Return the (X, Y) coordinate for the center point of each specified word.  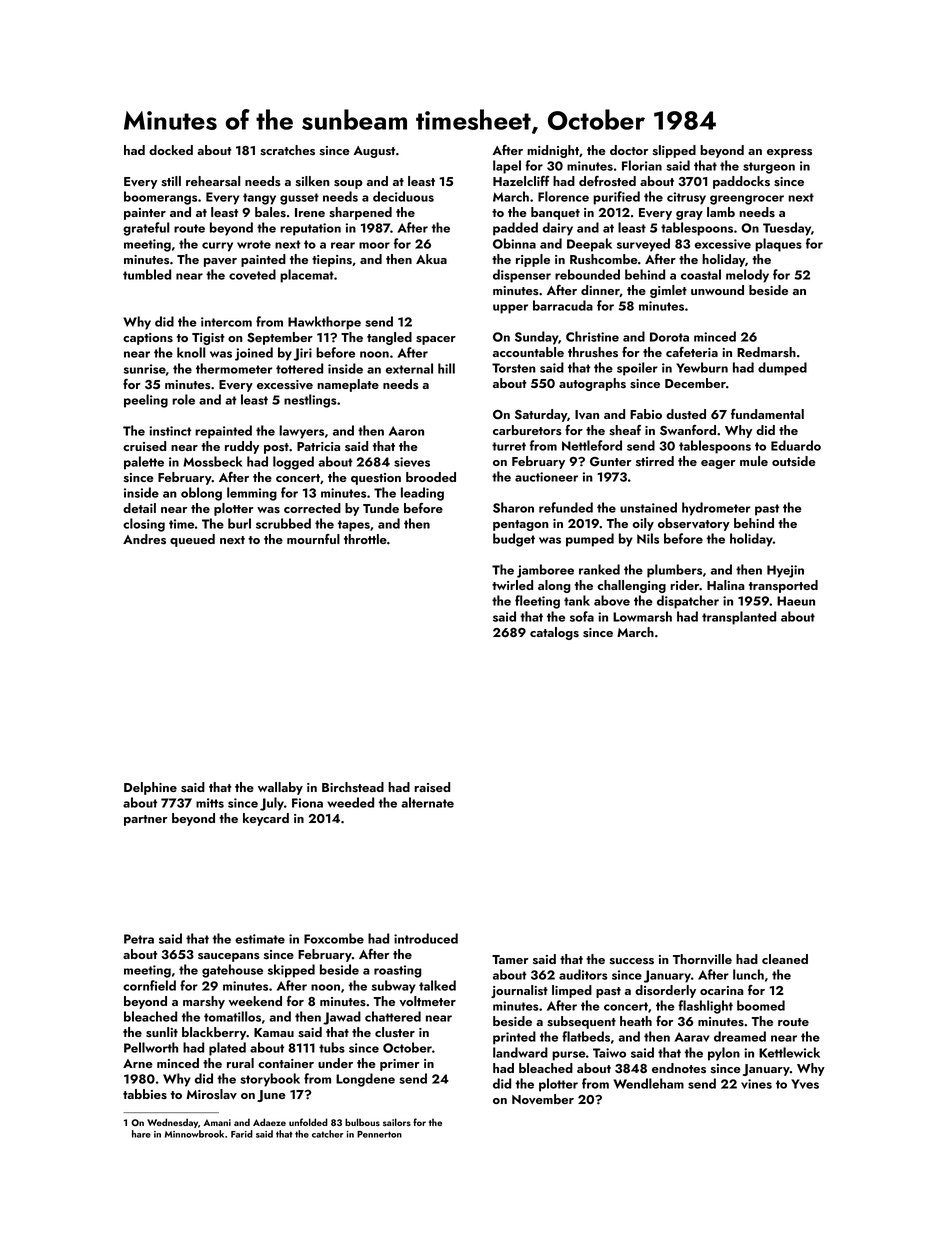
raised (432, 787)
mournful (313, 539)
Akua (431, 259)
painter (145, 214)
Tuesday (787, 229)
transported (783, 586)
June (271, 1096)
